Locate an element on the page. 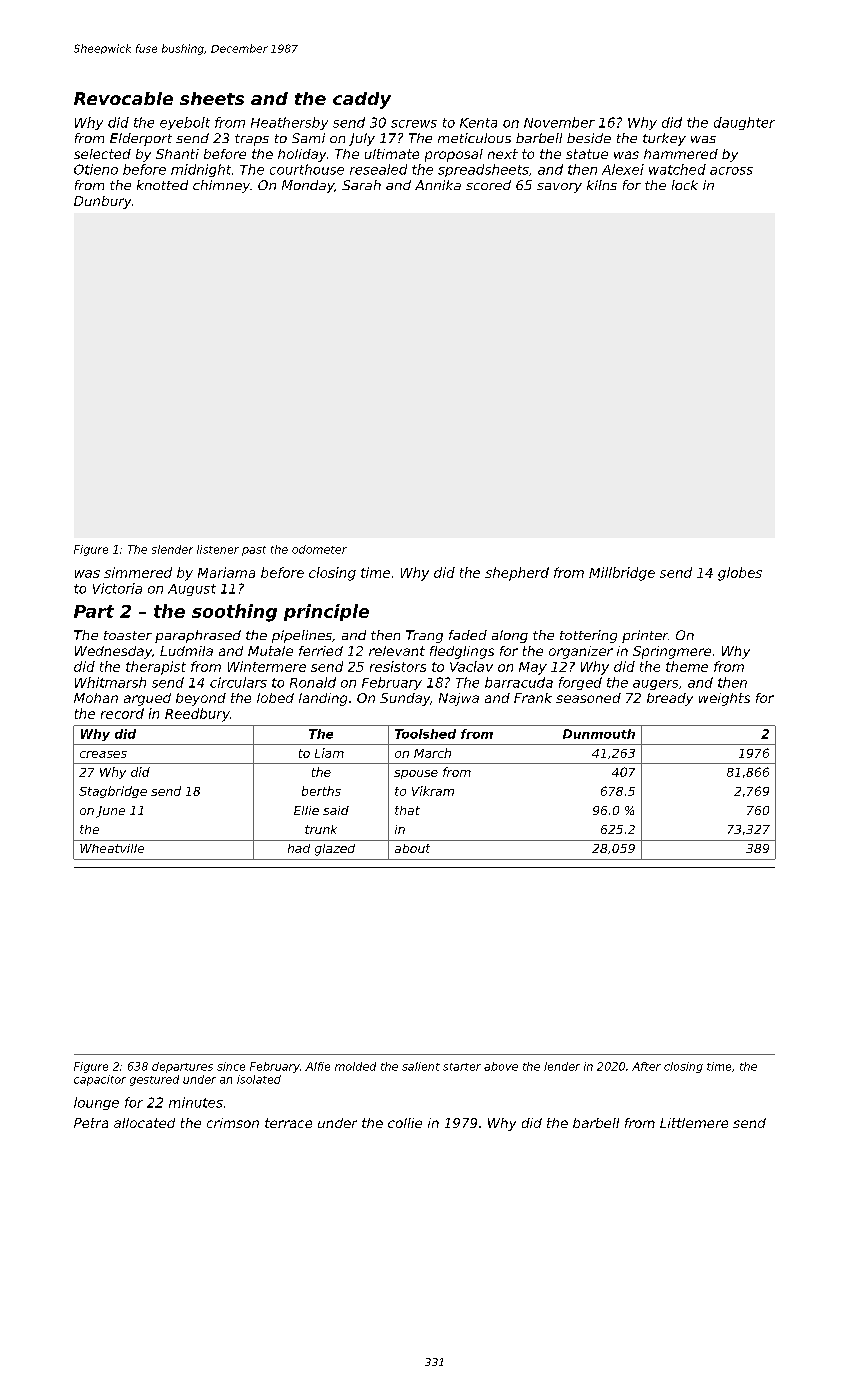  daughter is located at coordinates (744, 123).
